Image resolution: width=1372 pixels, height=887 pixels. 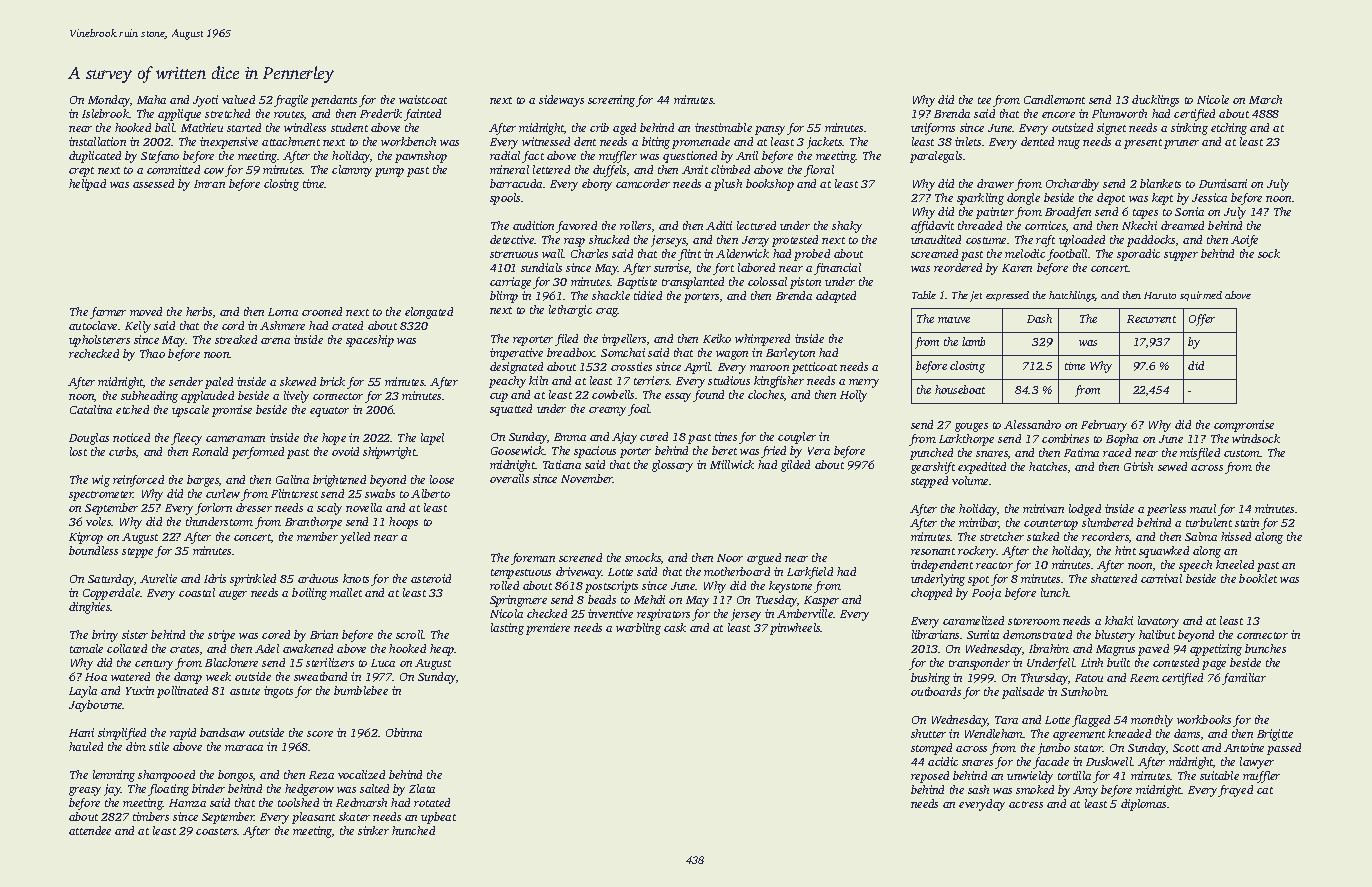 I want to click on upholsterers, so click(x=99, y=341).
